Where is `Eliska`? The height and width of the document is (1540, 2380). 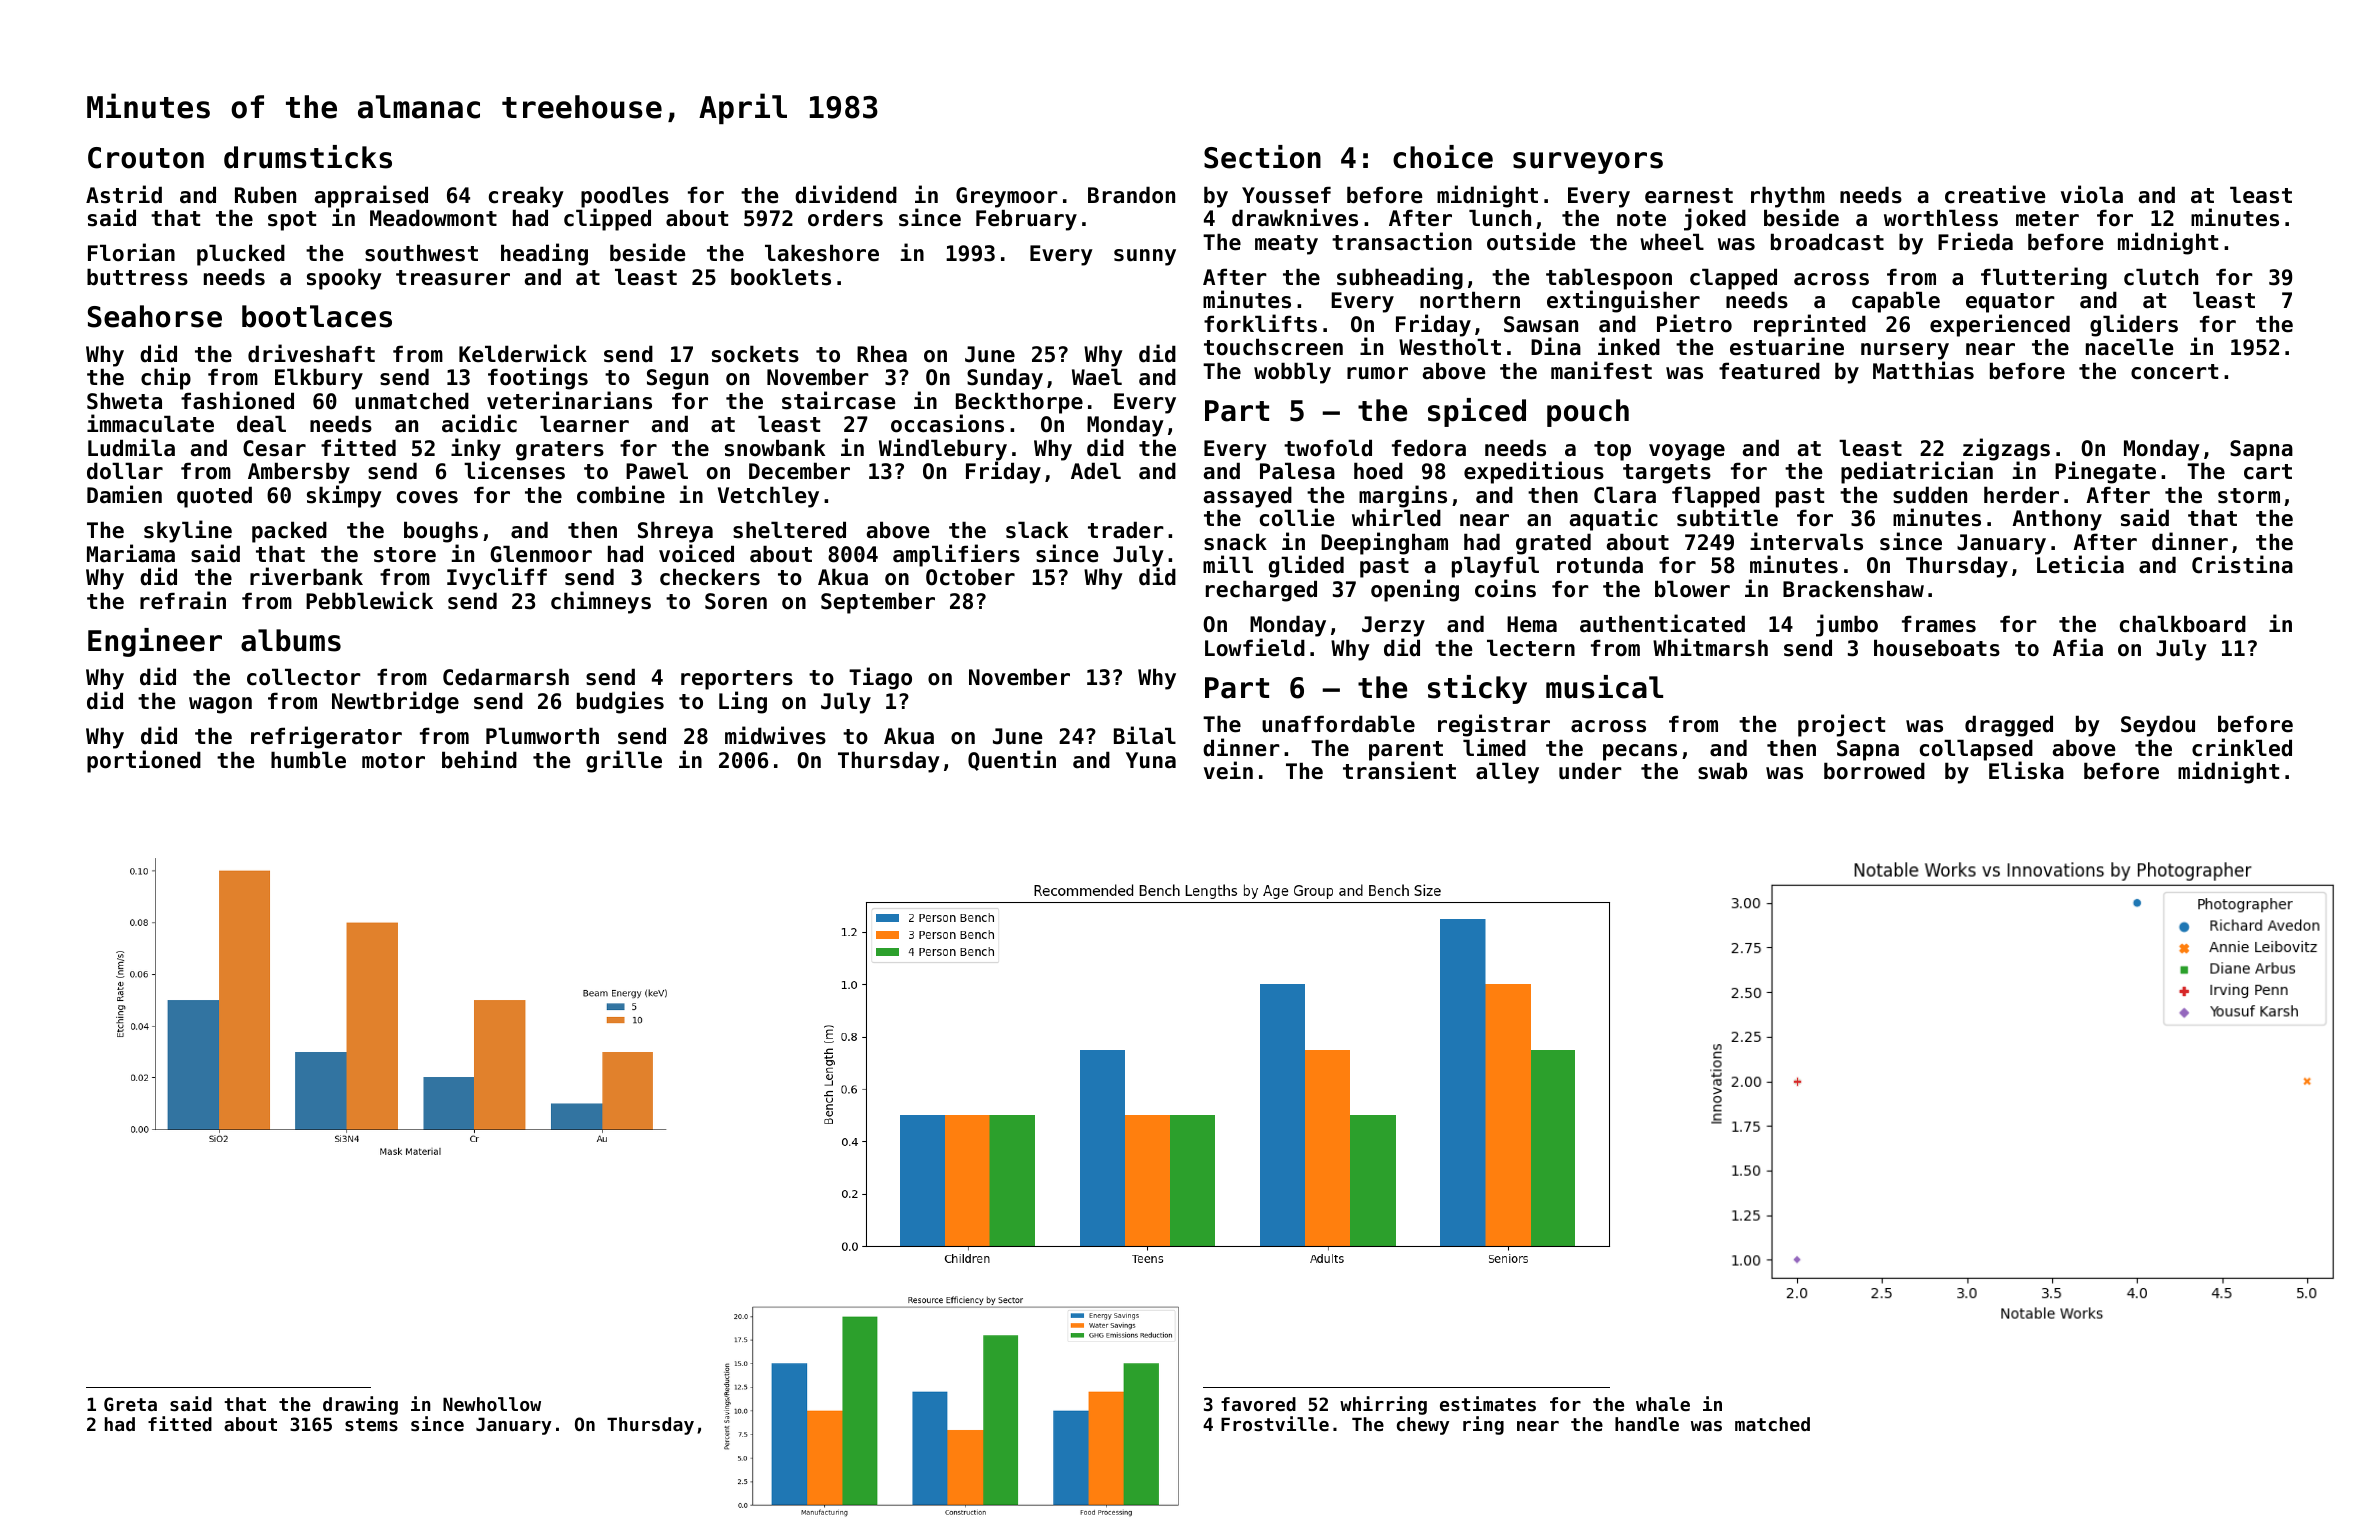 Eliska is located at coordinates (2026, 771).
